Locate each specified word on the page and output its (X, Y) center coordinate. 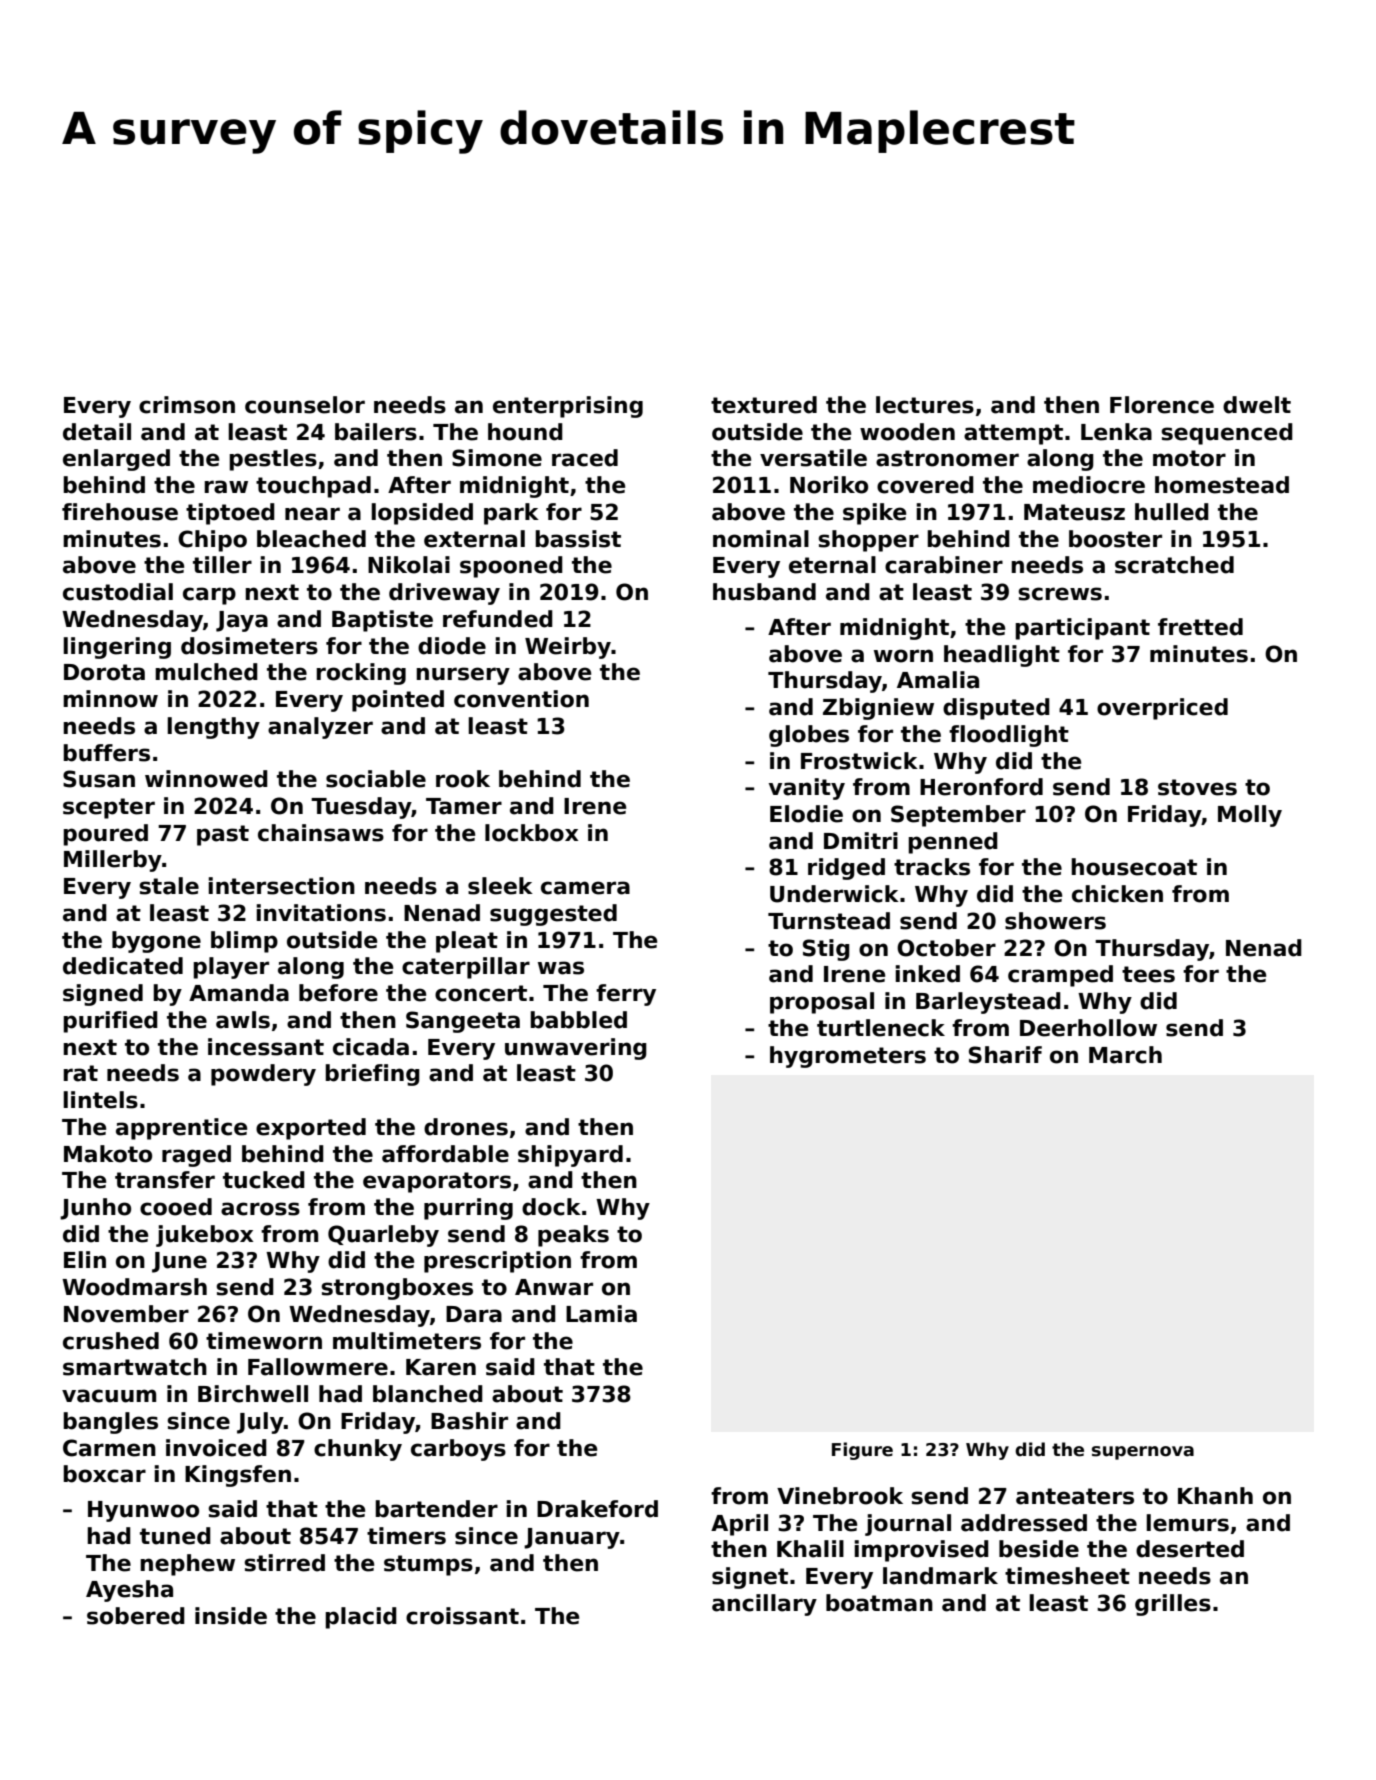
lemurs (1187, 1523)
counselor (305, 405)
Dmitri (861, 840)
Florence (1162, 405)
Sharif (1005, 1055)
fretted (1200, 627)
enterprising (568, 407)
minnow (110, 699)
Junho (95, 1209)
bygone (156, 942)
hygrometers (848, 1057)
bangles (110, 1423)
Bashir (469, 1421)
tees (1148, 974)
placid (361, 1618)
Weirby (568, 648)
